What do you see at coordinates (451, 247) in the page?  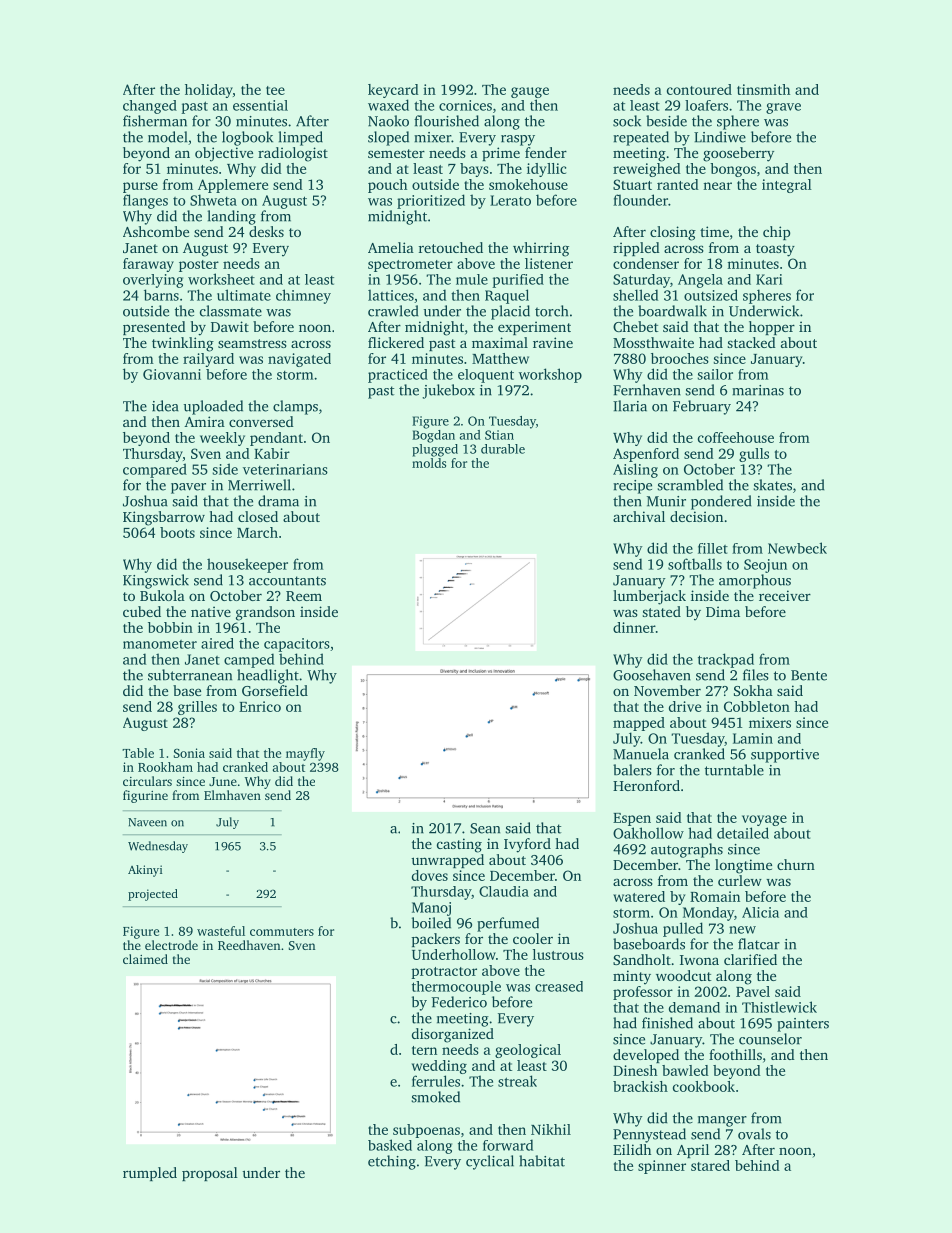 I see `retouched` at bounding box center [451, 247].
